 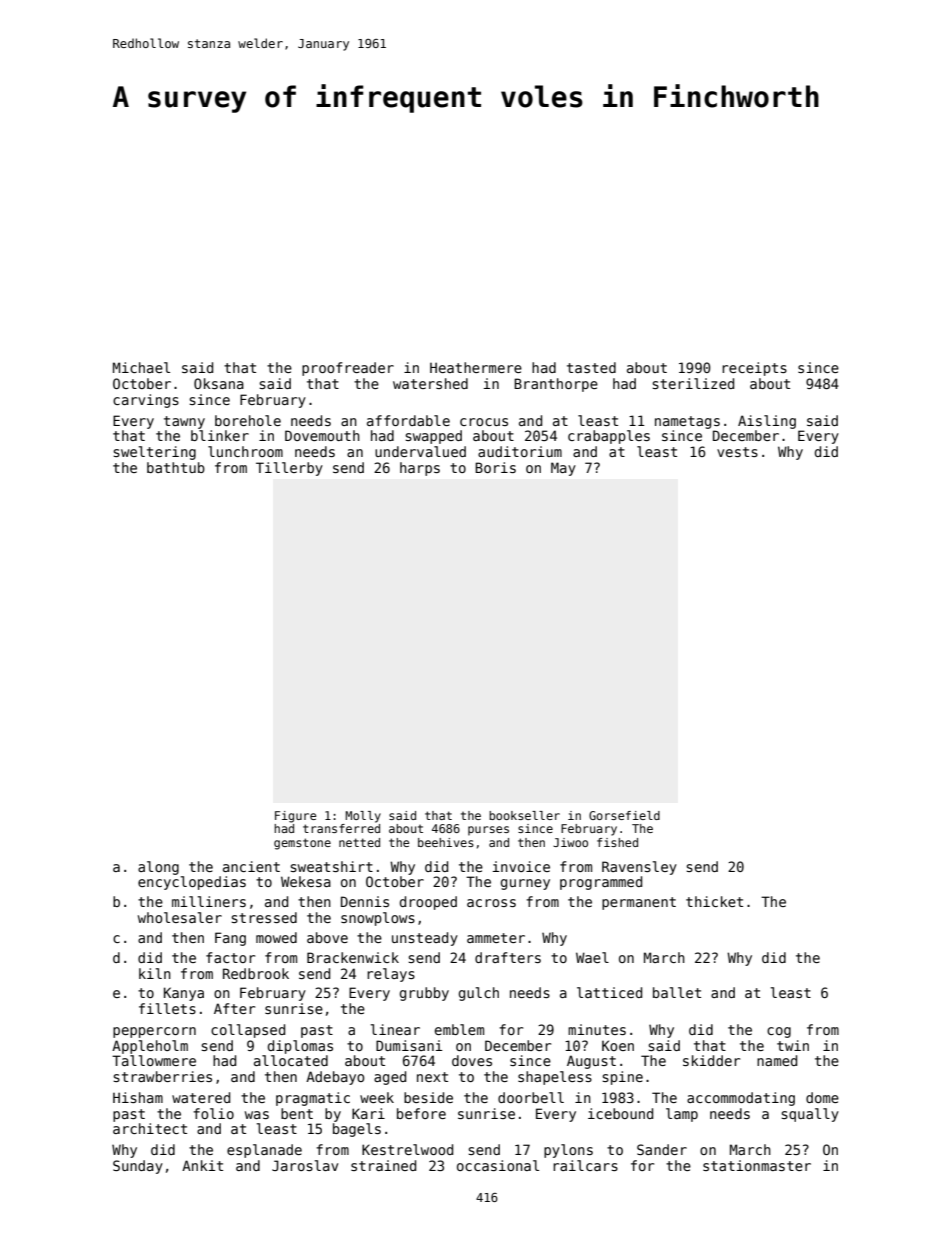 I want to click on Ankit, so click(x=202, y=1165).
